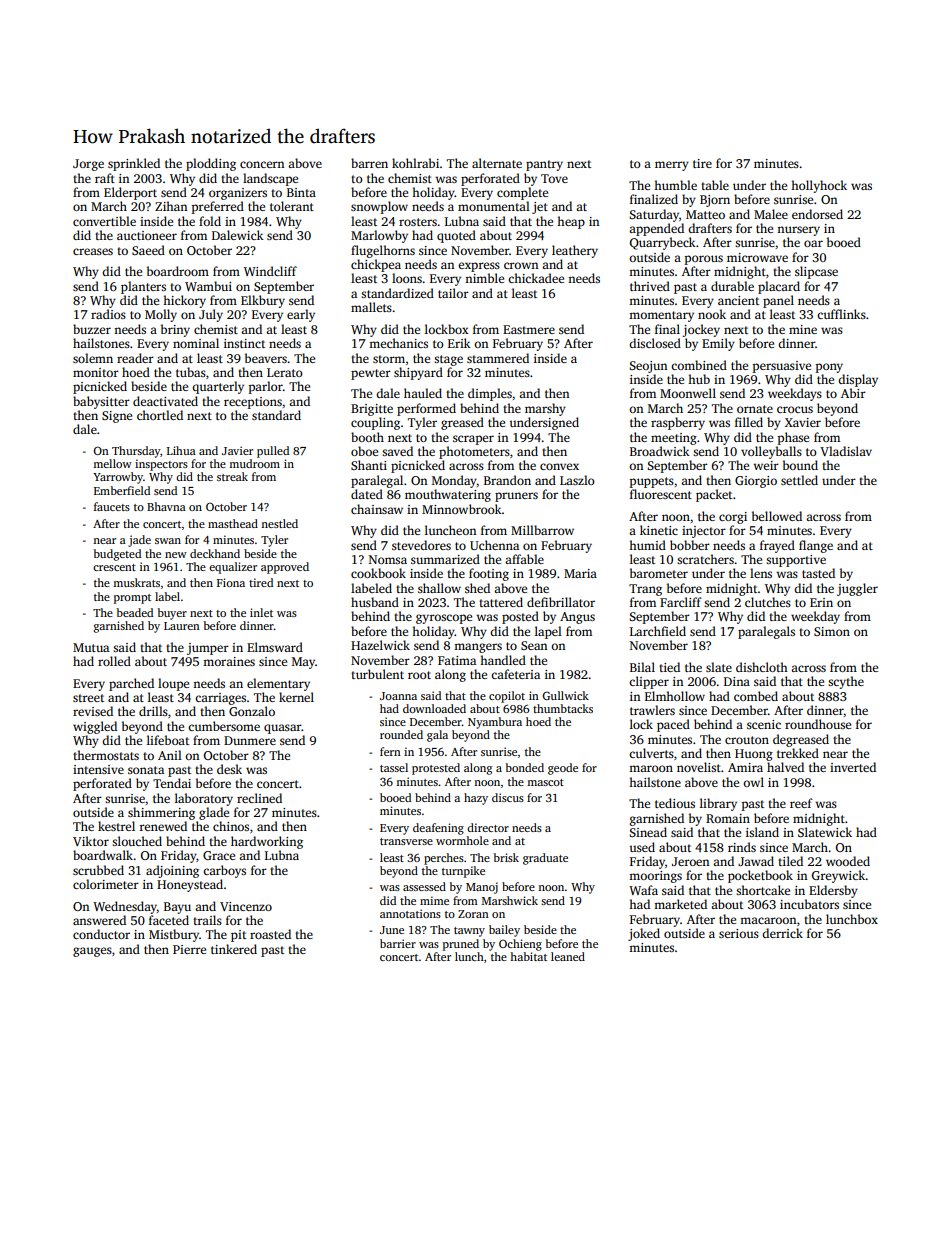  What do you see at coordinates (757, 257) in the screenshot?
I see `microwave` at bounding box center [757, 257].
